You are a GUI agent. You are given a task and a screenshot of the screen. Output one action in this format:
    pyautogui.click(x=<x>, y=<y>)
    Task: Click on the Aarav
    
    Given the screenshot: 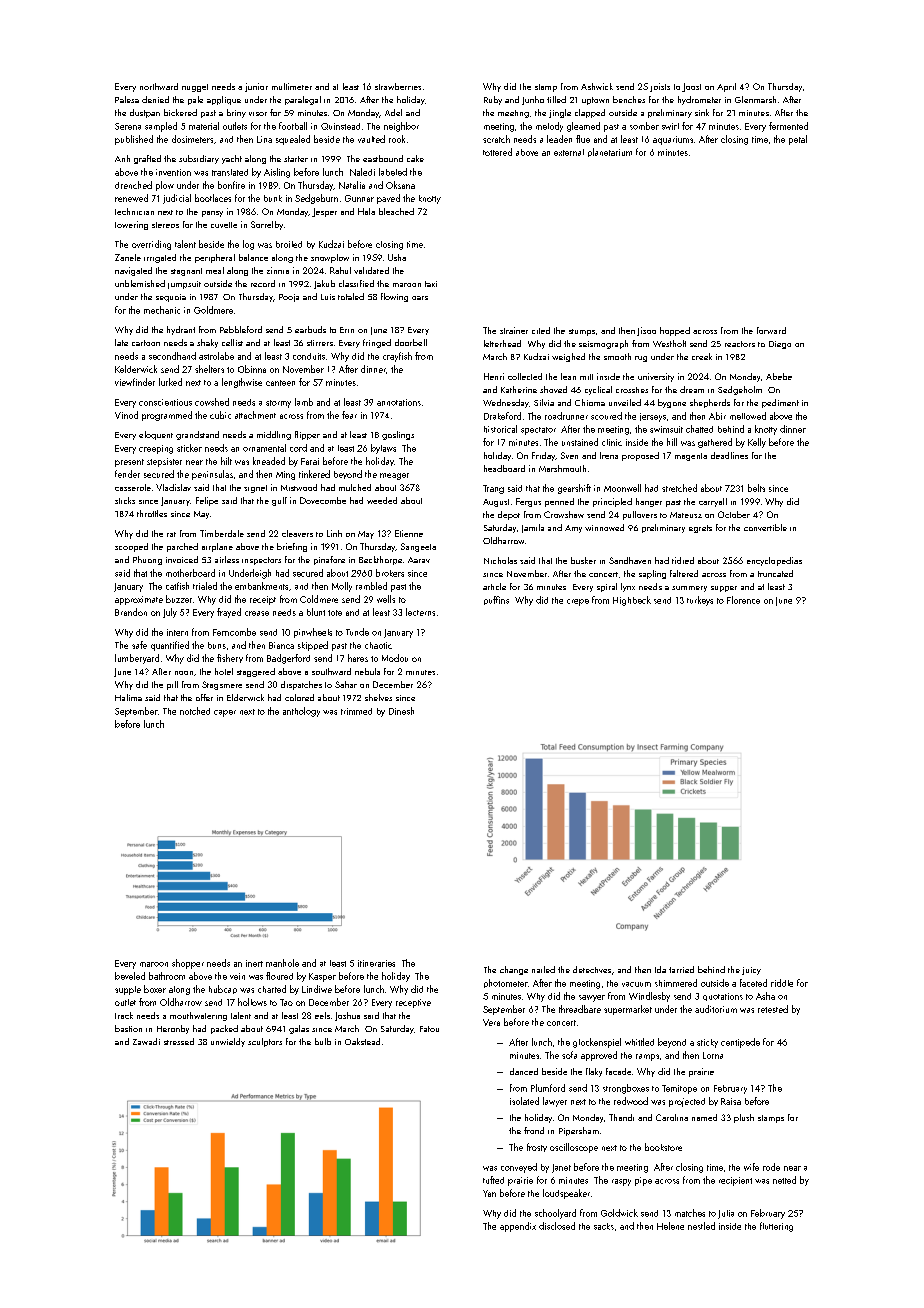 What is the action you would take?
    pyautogui.click(x=419, y=560)
